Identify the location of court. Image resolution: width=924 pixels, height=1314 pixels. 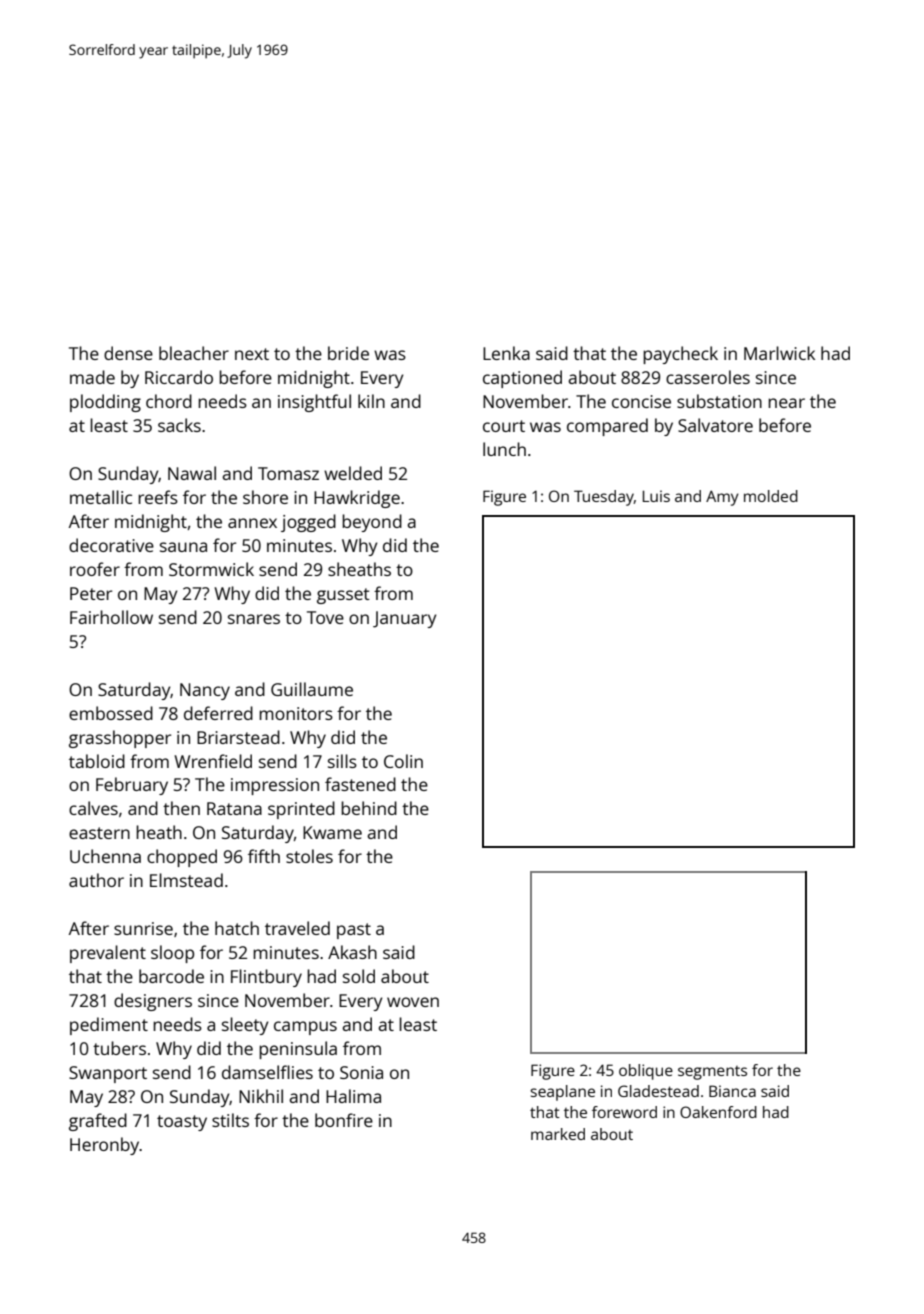
(504, 426).
